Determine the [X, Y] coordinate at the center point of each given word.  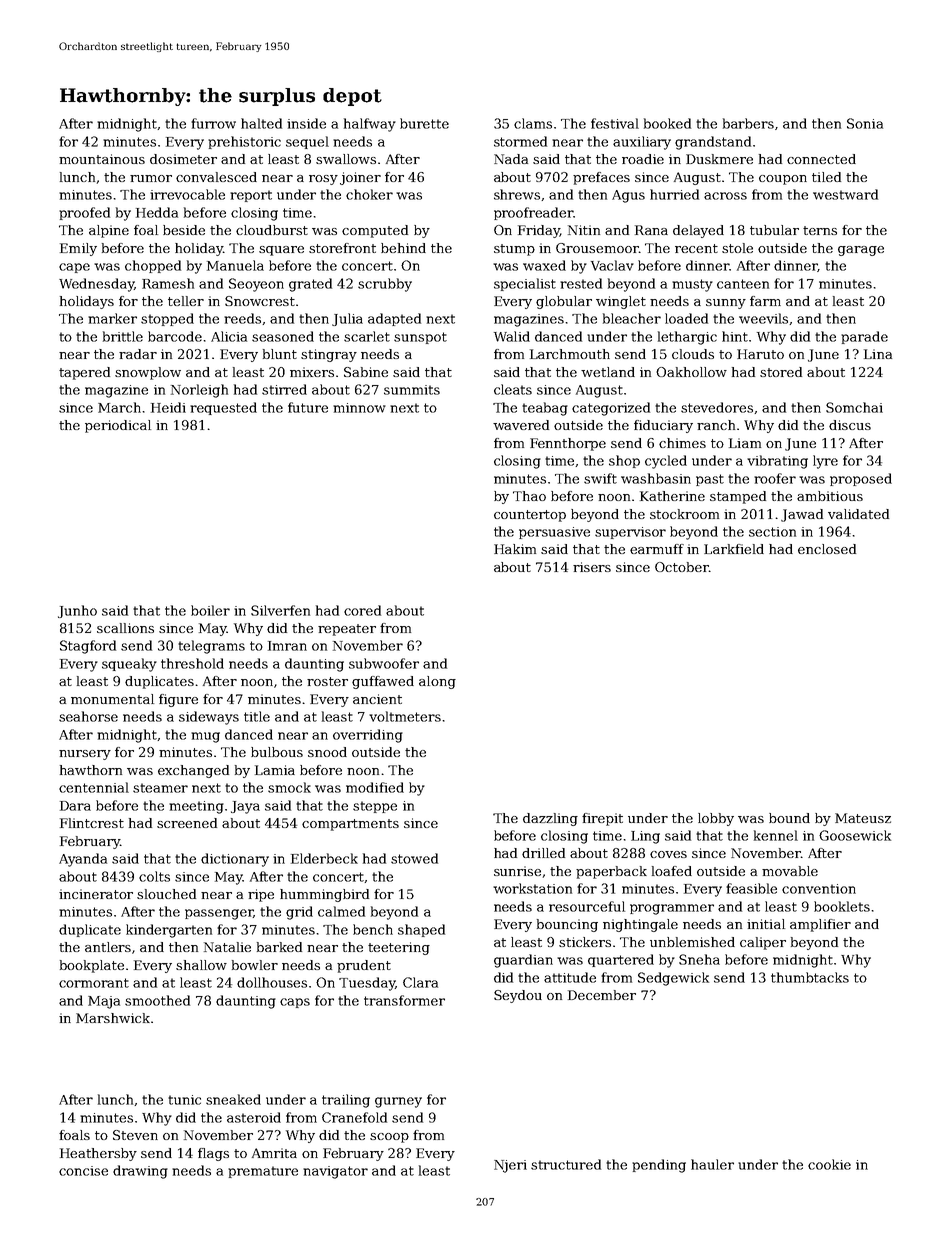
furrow [213, 123]
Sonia [865, 123]
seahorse [88, 716]
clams [533, 123]
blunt [280, 354]
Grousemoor [597, 248]
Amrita [274, 1153]
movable [790, 871]
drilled [543, 853]
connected [821, 159]
